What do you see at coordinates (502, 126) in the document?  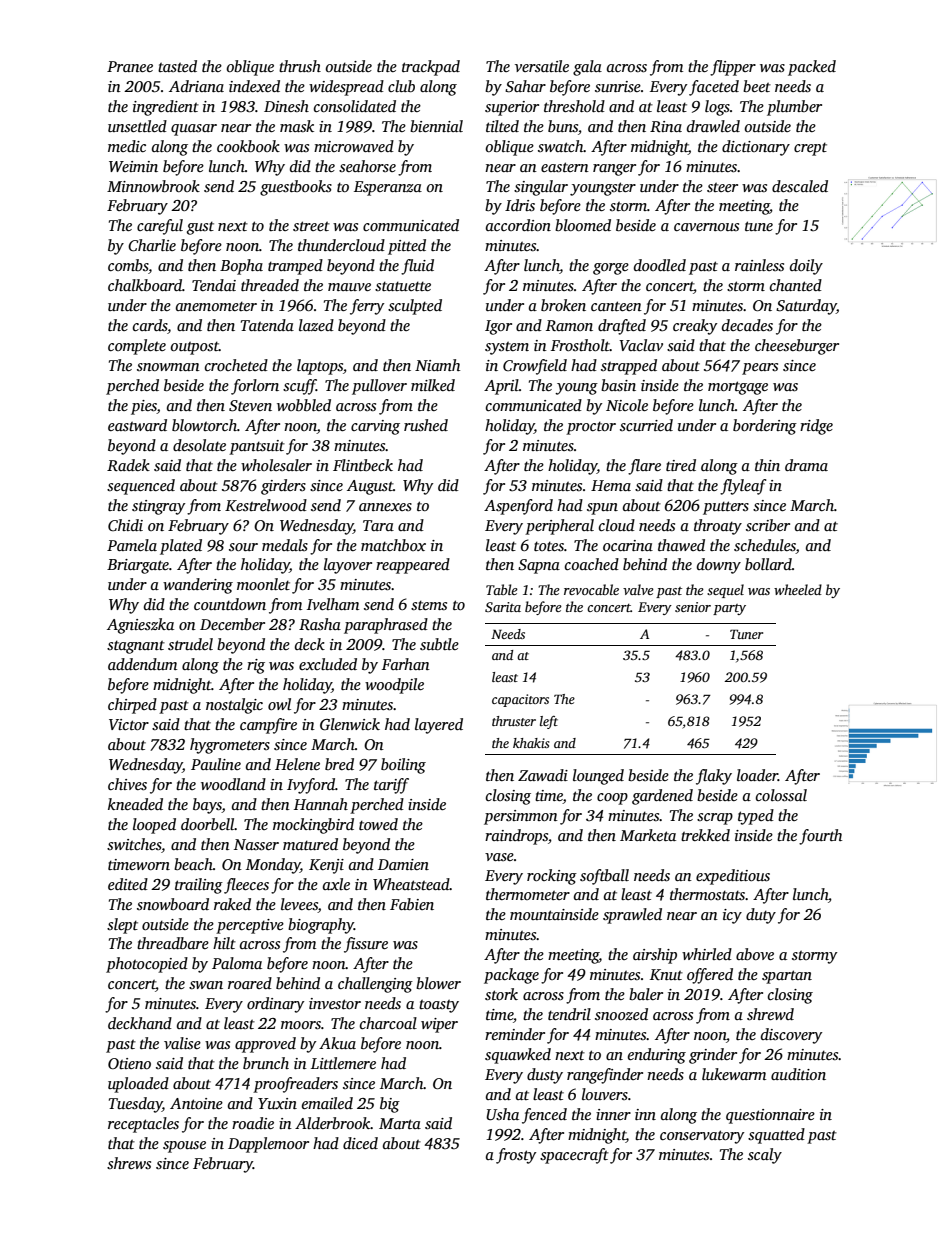 I see `tilted` at bounding box center [502, 126].
